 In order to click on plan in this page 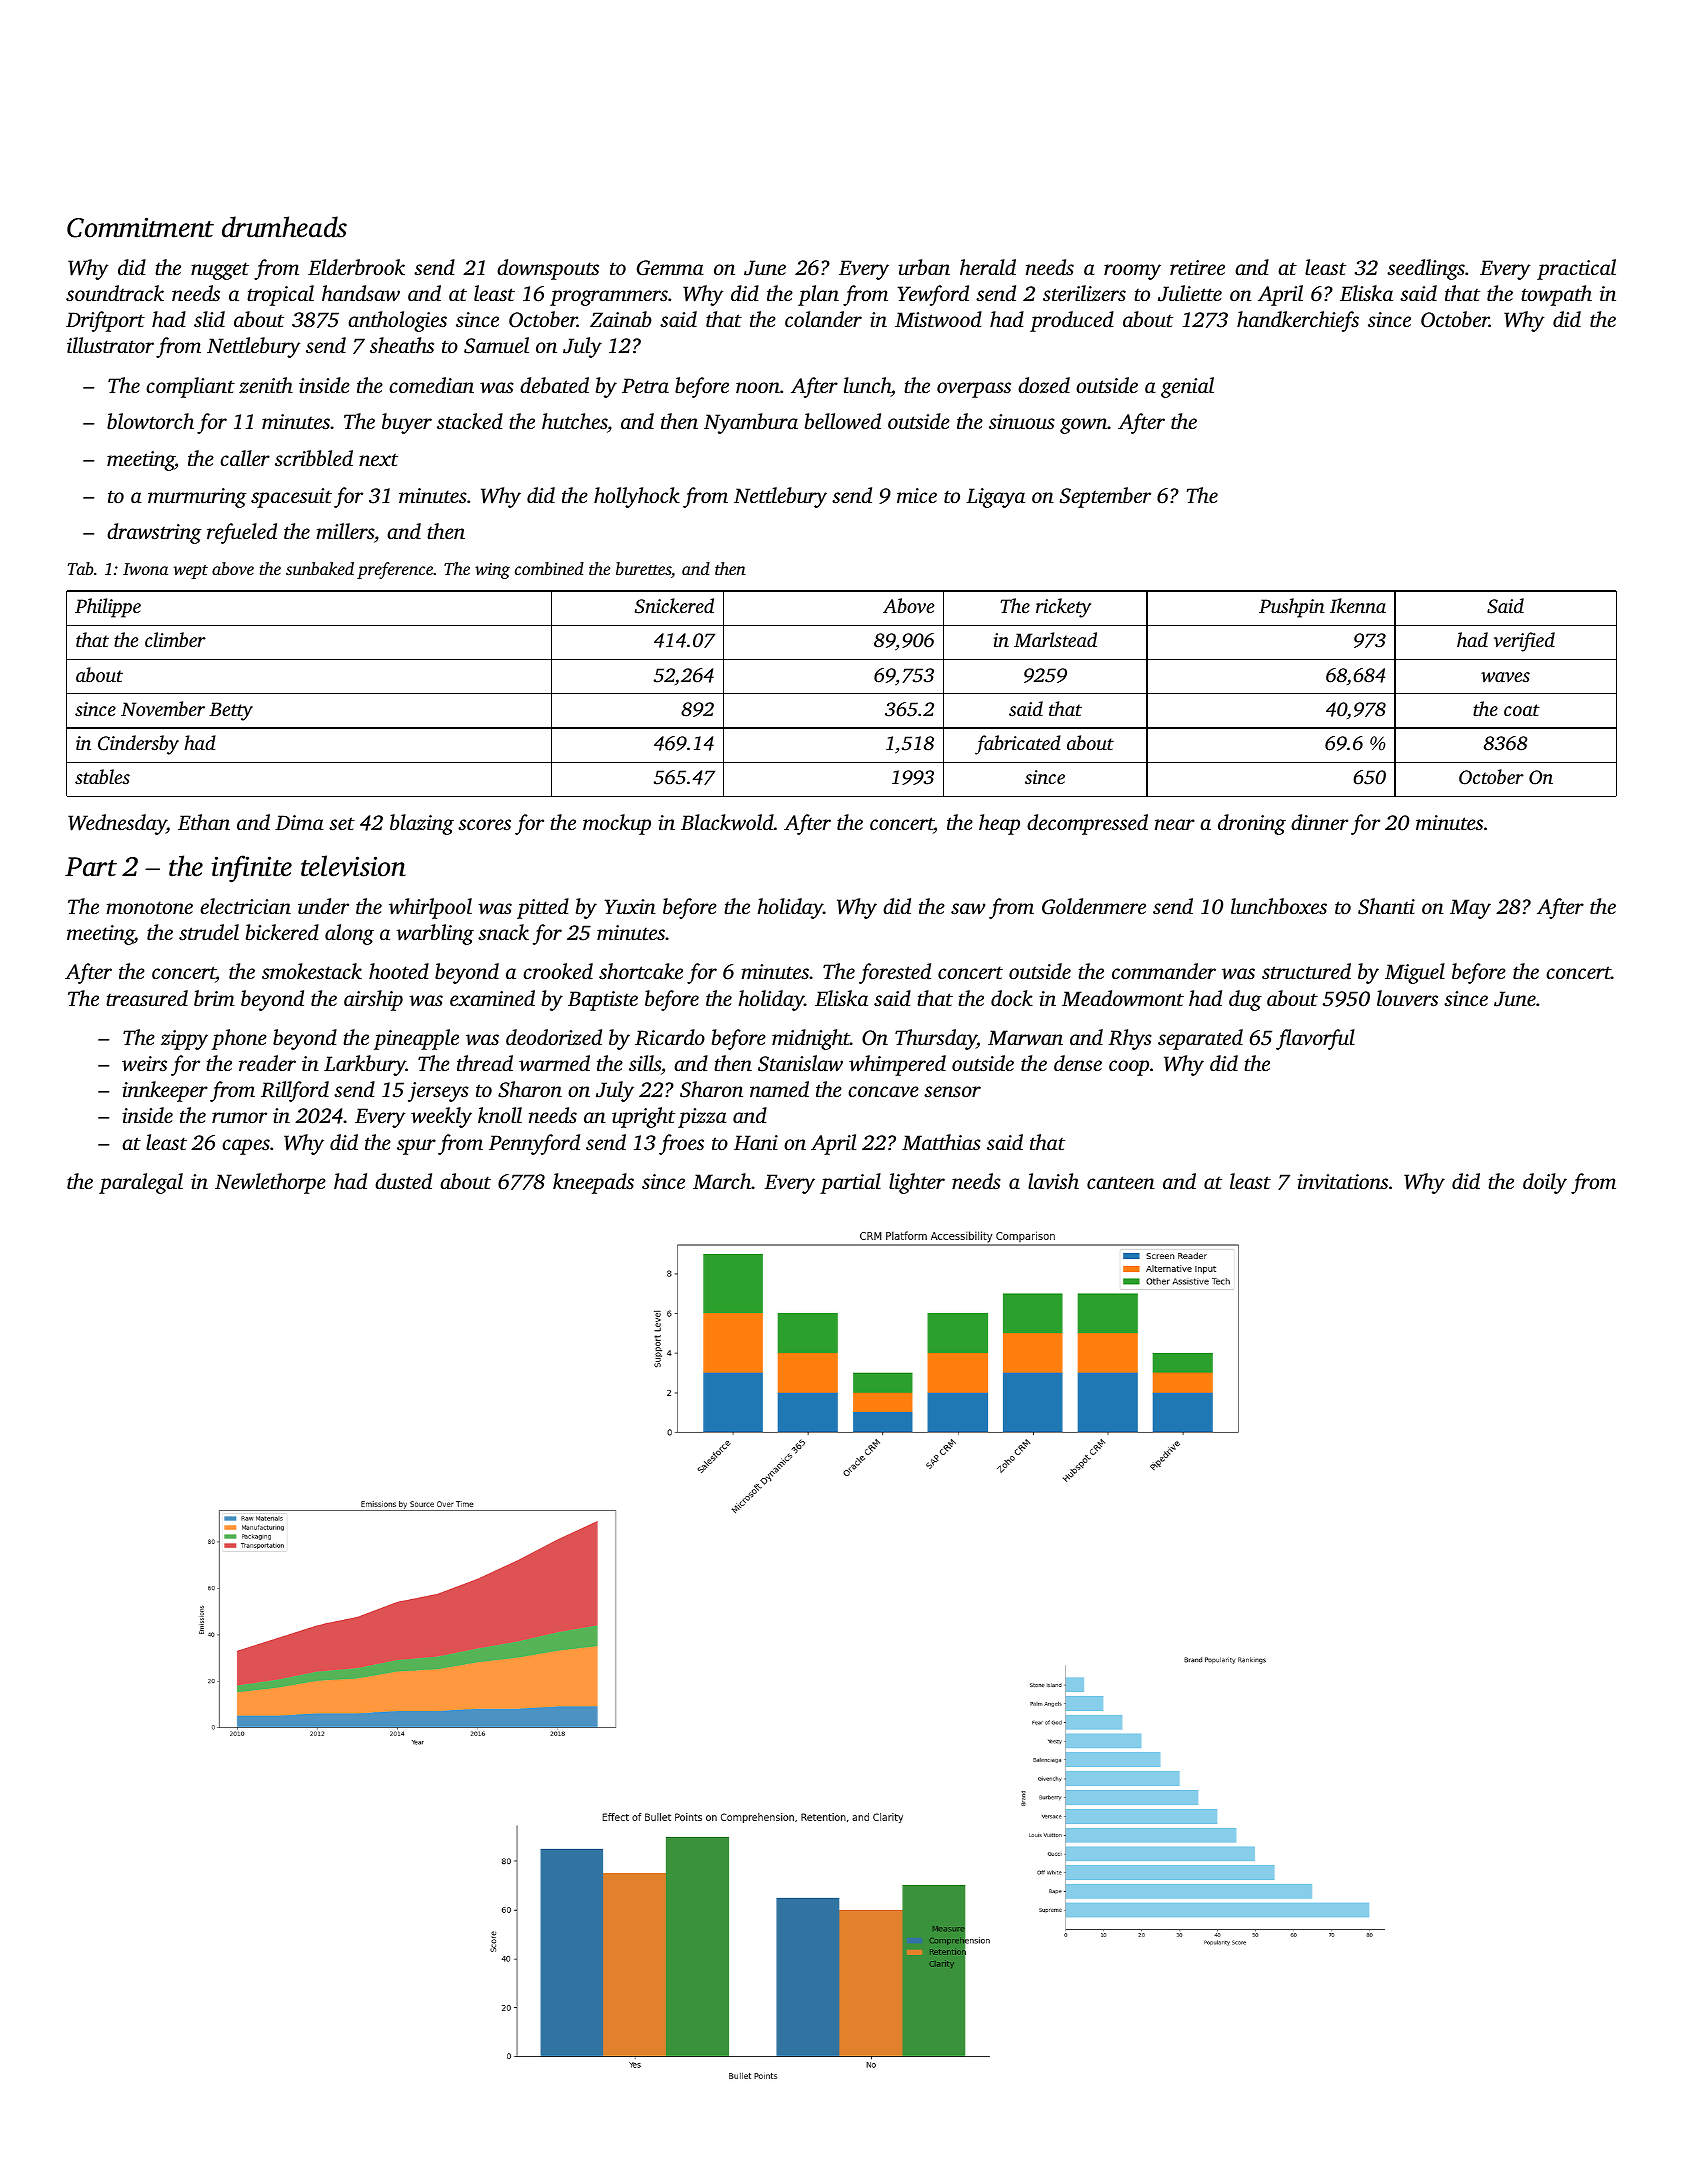, I will do `click(818, 295)`.
